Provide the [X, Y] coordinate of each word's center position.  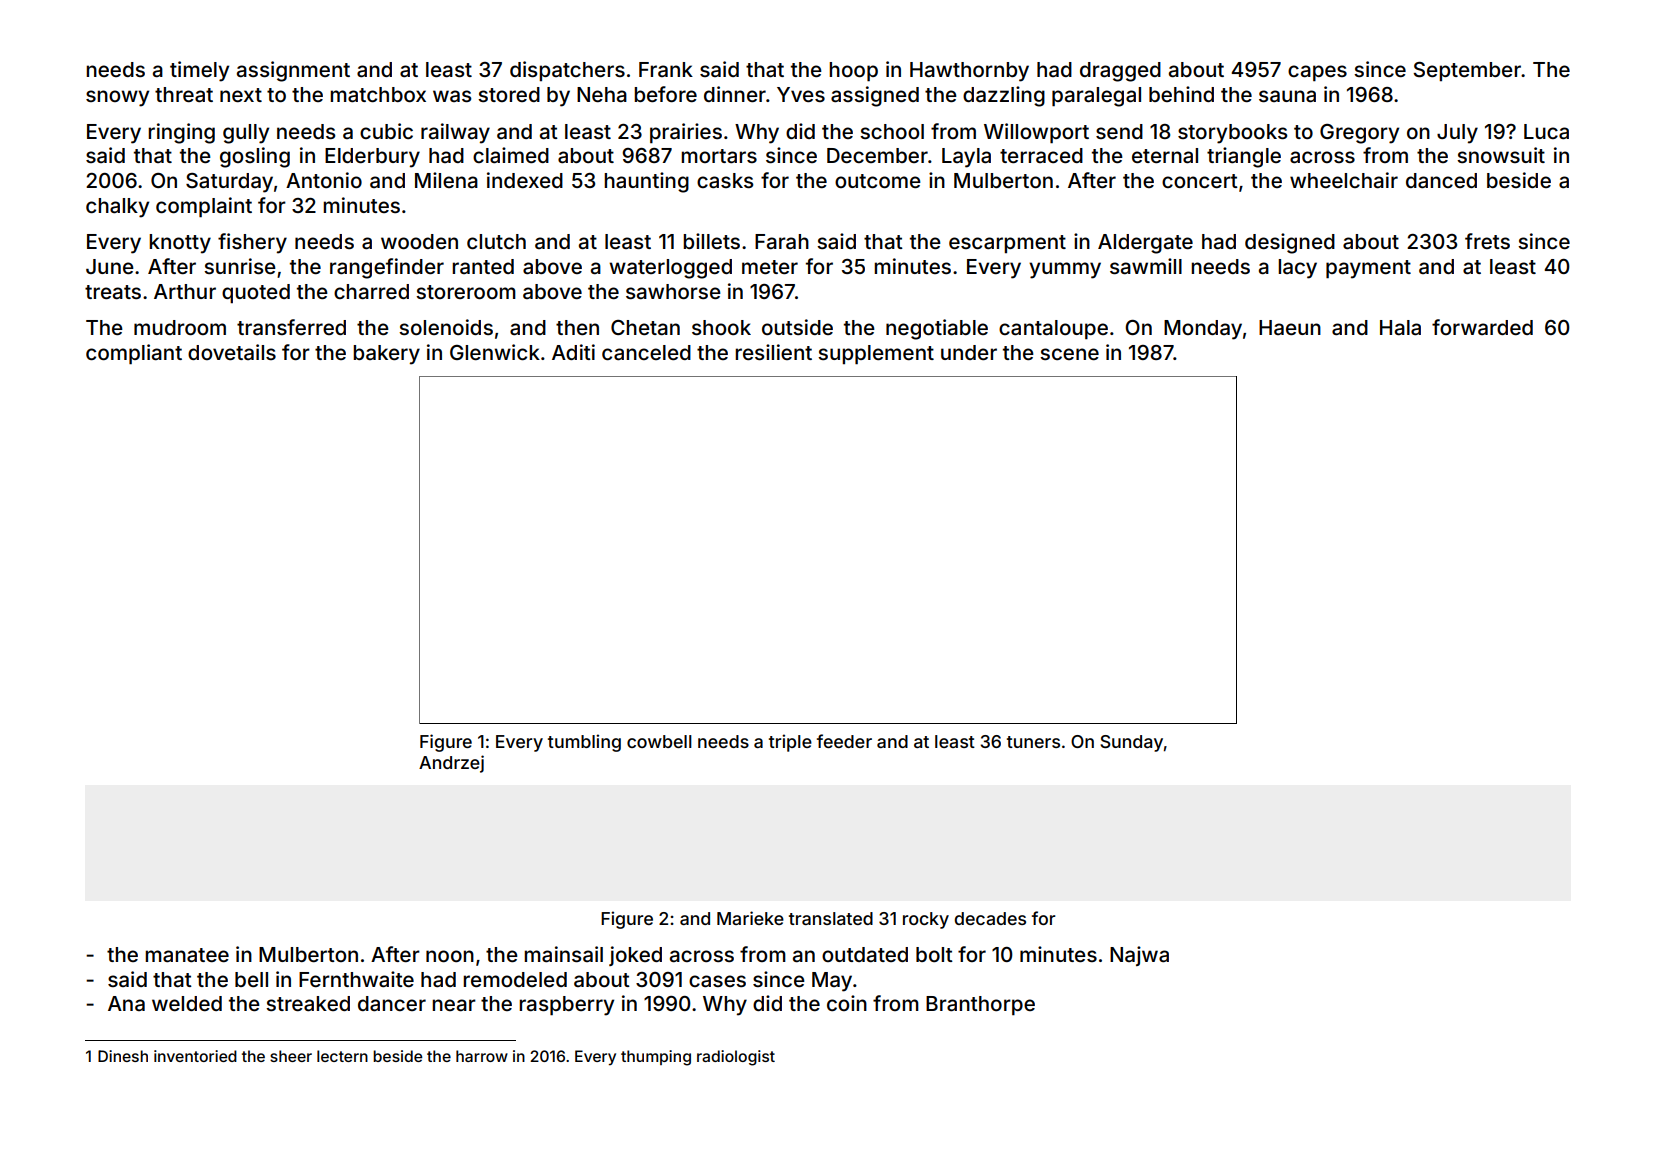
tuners [1033, 742]
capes [1317, 73]
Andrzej [451, 764]
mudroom [180, 327]
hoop [853, 72]
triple [790, 743]
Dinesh [123, 1056]
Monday [1203, 330]
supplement [876, 355]
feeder [844, 741]
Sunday [1131, 743]
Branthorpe [980, 1005]
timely [199, 71]
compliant [134, 354]
